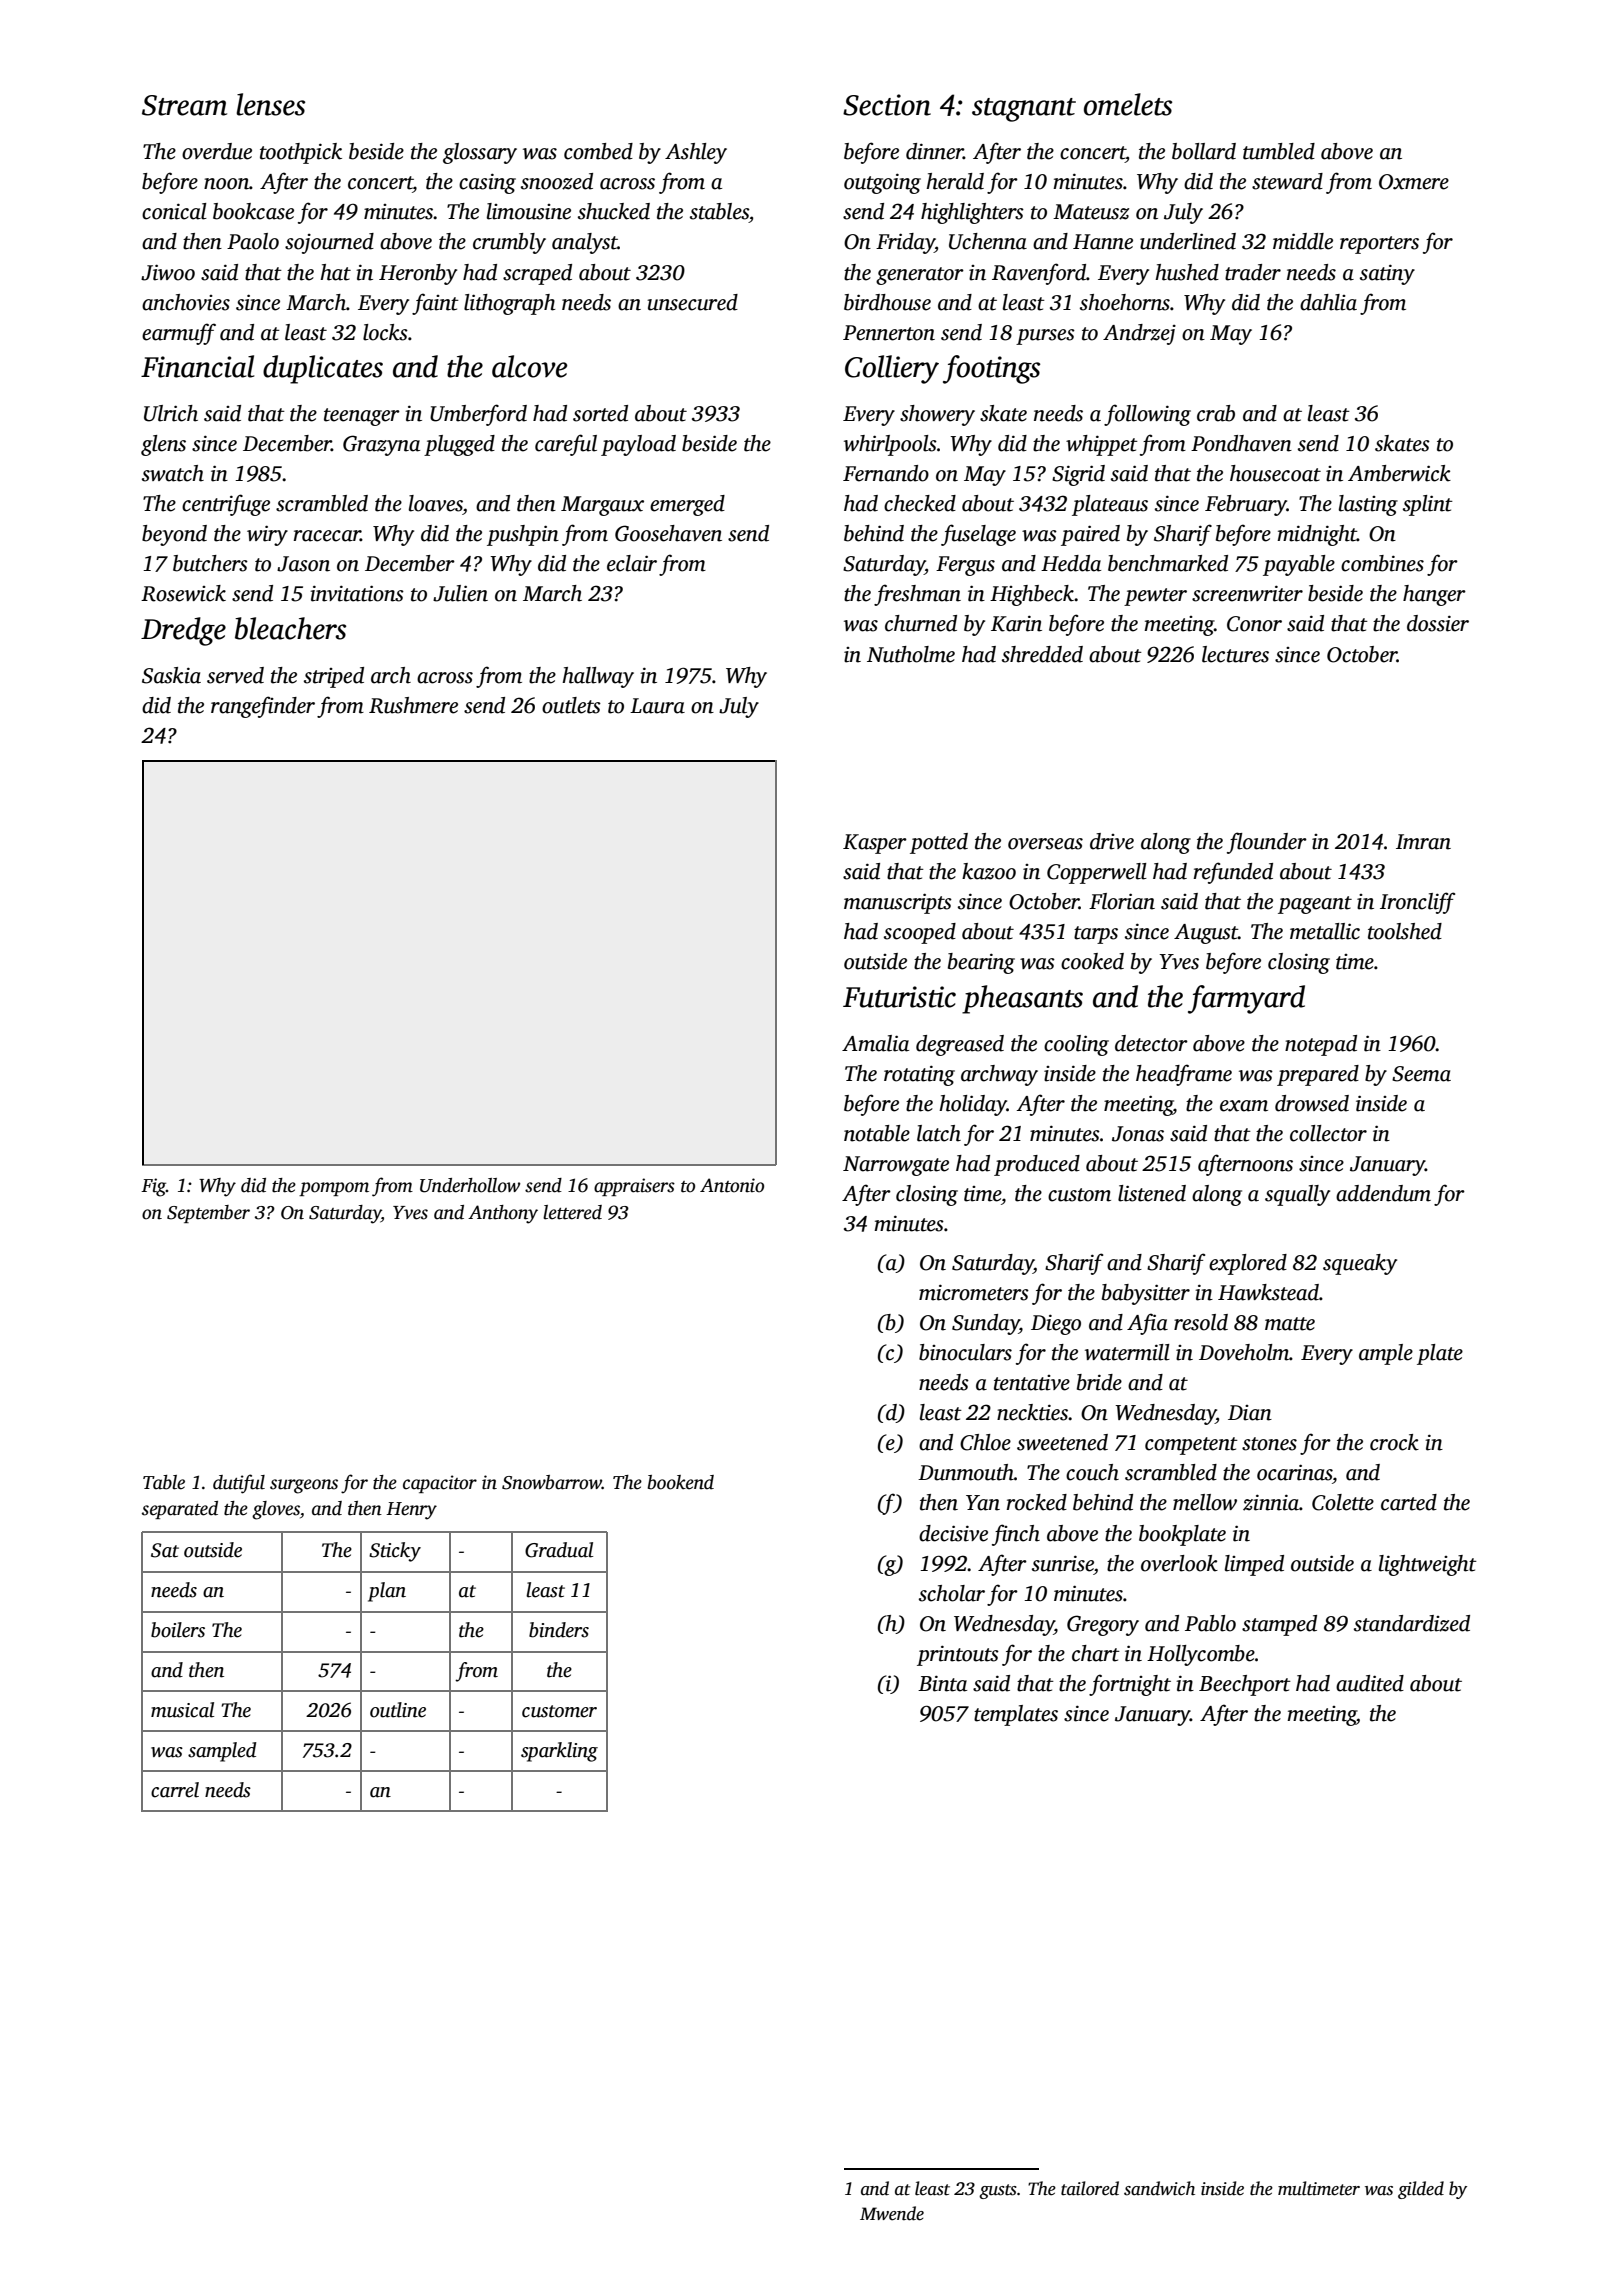  Describe the element at coordinates (1188, 241) in the image. I see `underlined` at that location.
